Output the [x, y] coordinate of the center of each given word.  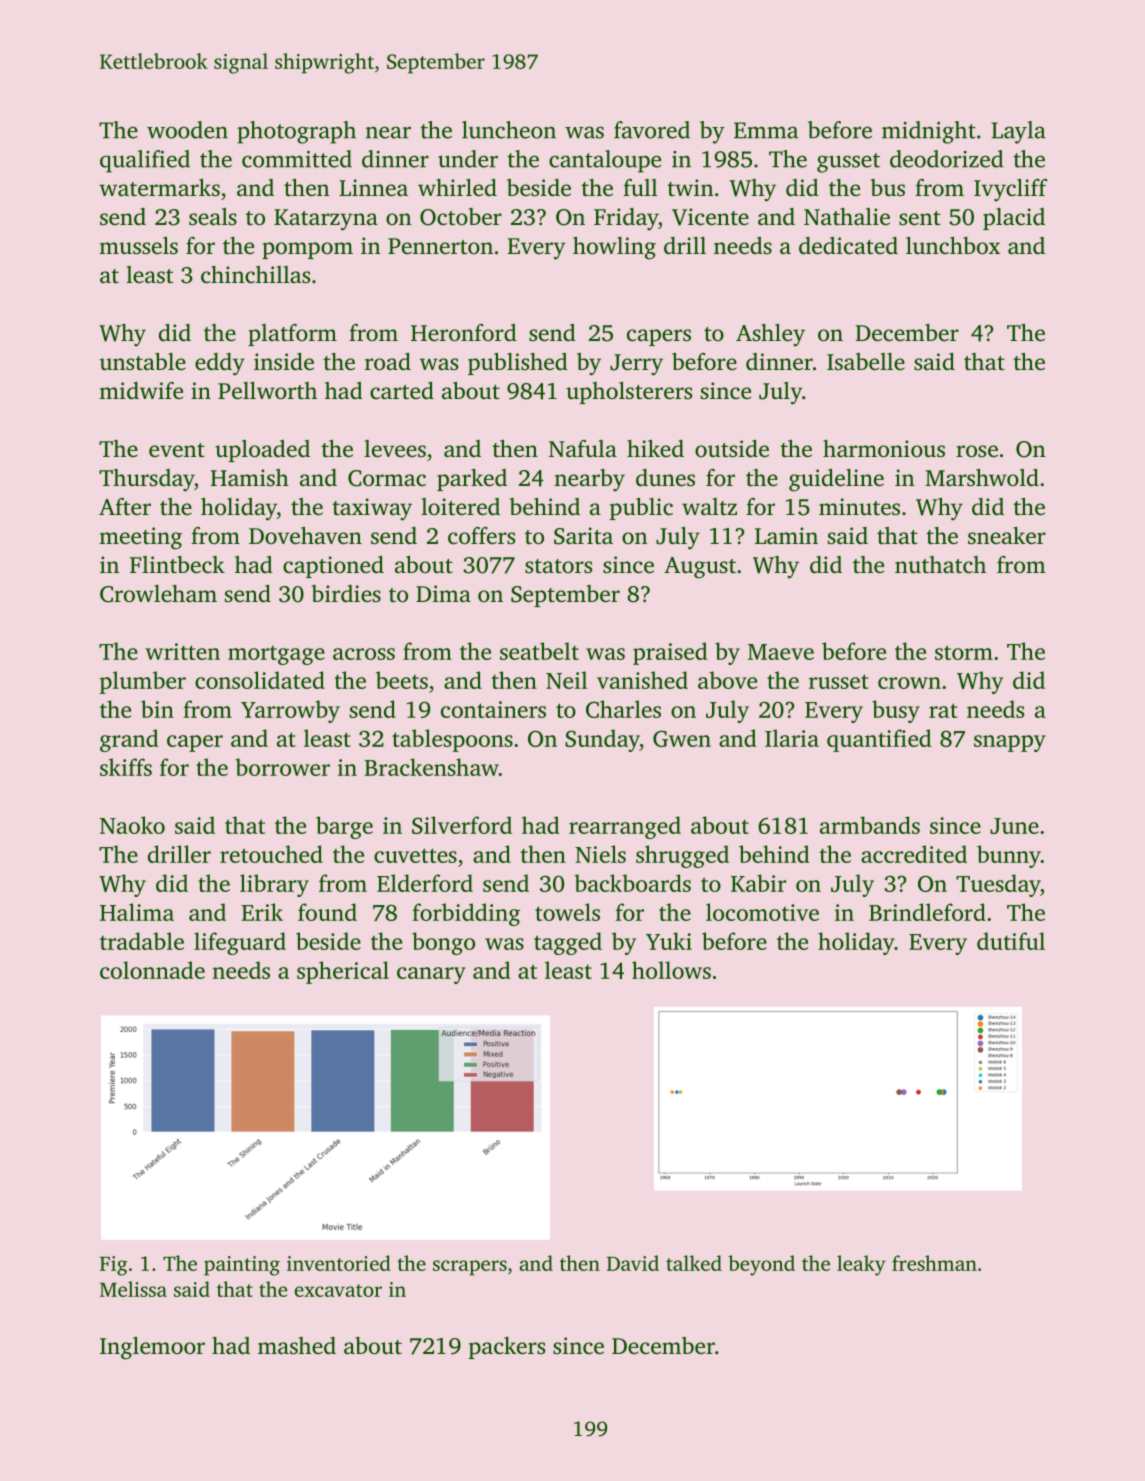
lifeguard [240, 943]
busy [896, 711]
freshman [934, 1263]
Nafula [583, 448]
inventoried [339, 1263]
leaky [861, 1265]
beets [402, 680]
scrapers [470, 1268]
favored [652, 130]
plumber [143, 682]
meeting [140, 538]
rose [977, 451]
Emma [766, 130]
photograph [296, 132]
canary [431, 975]
